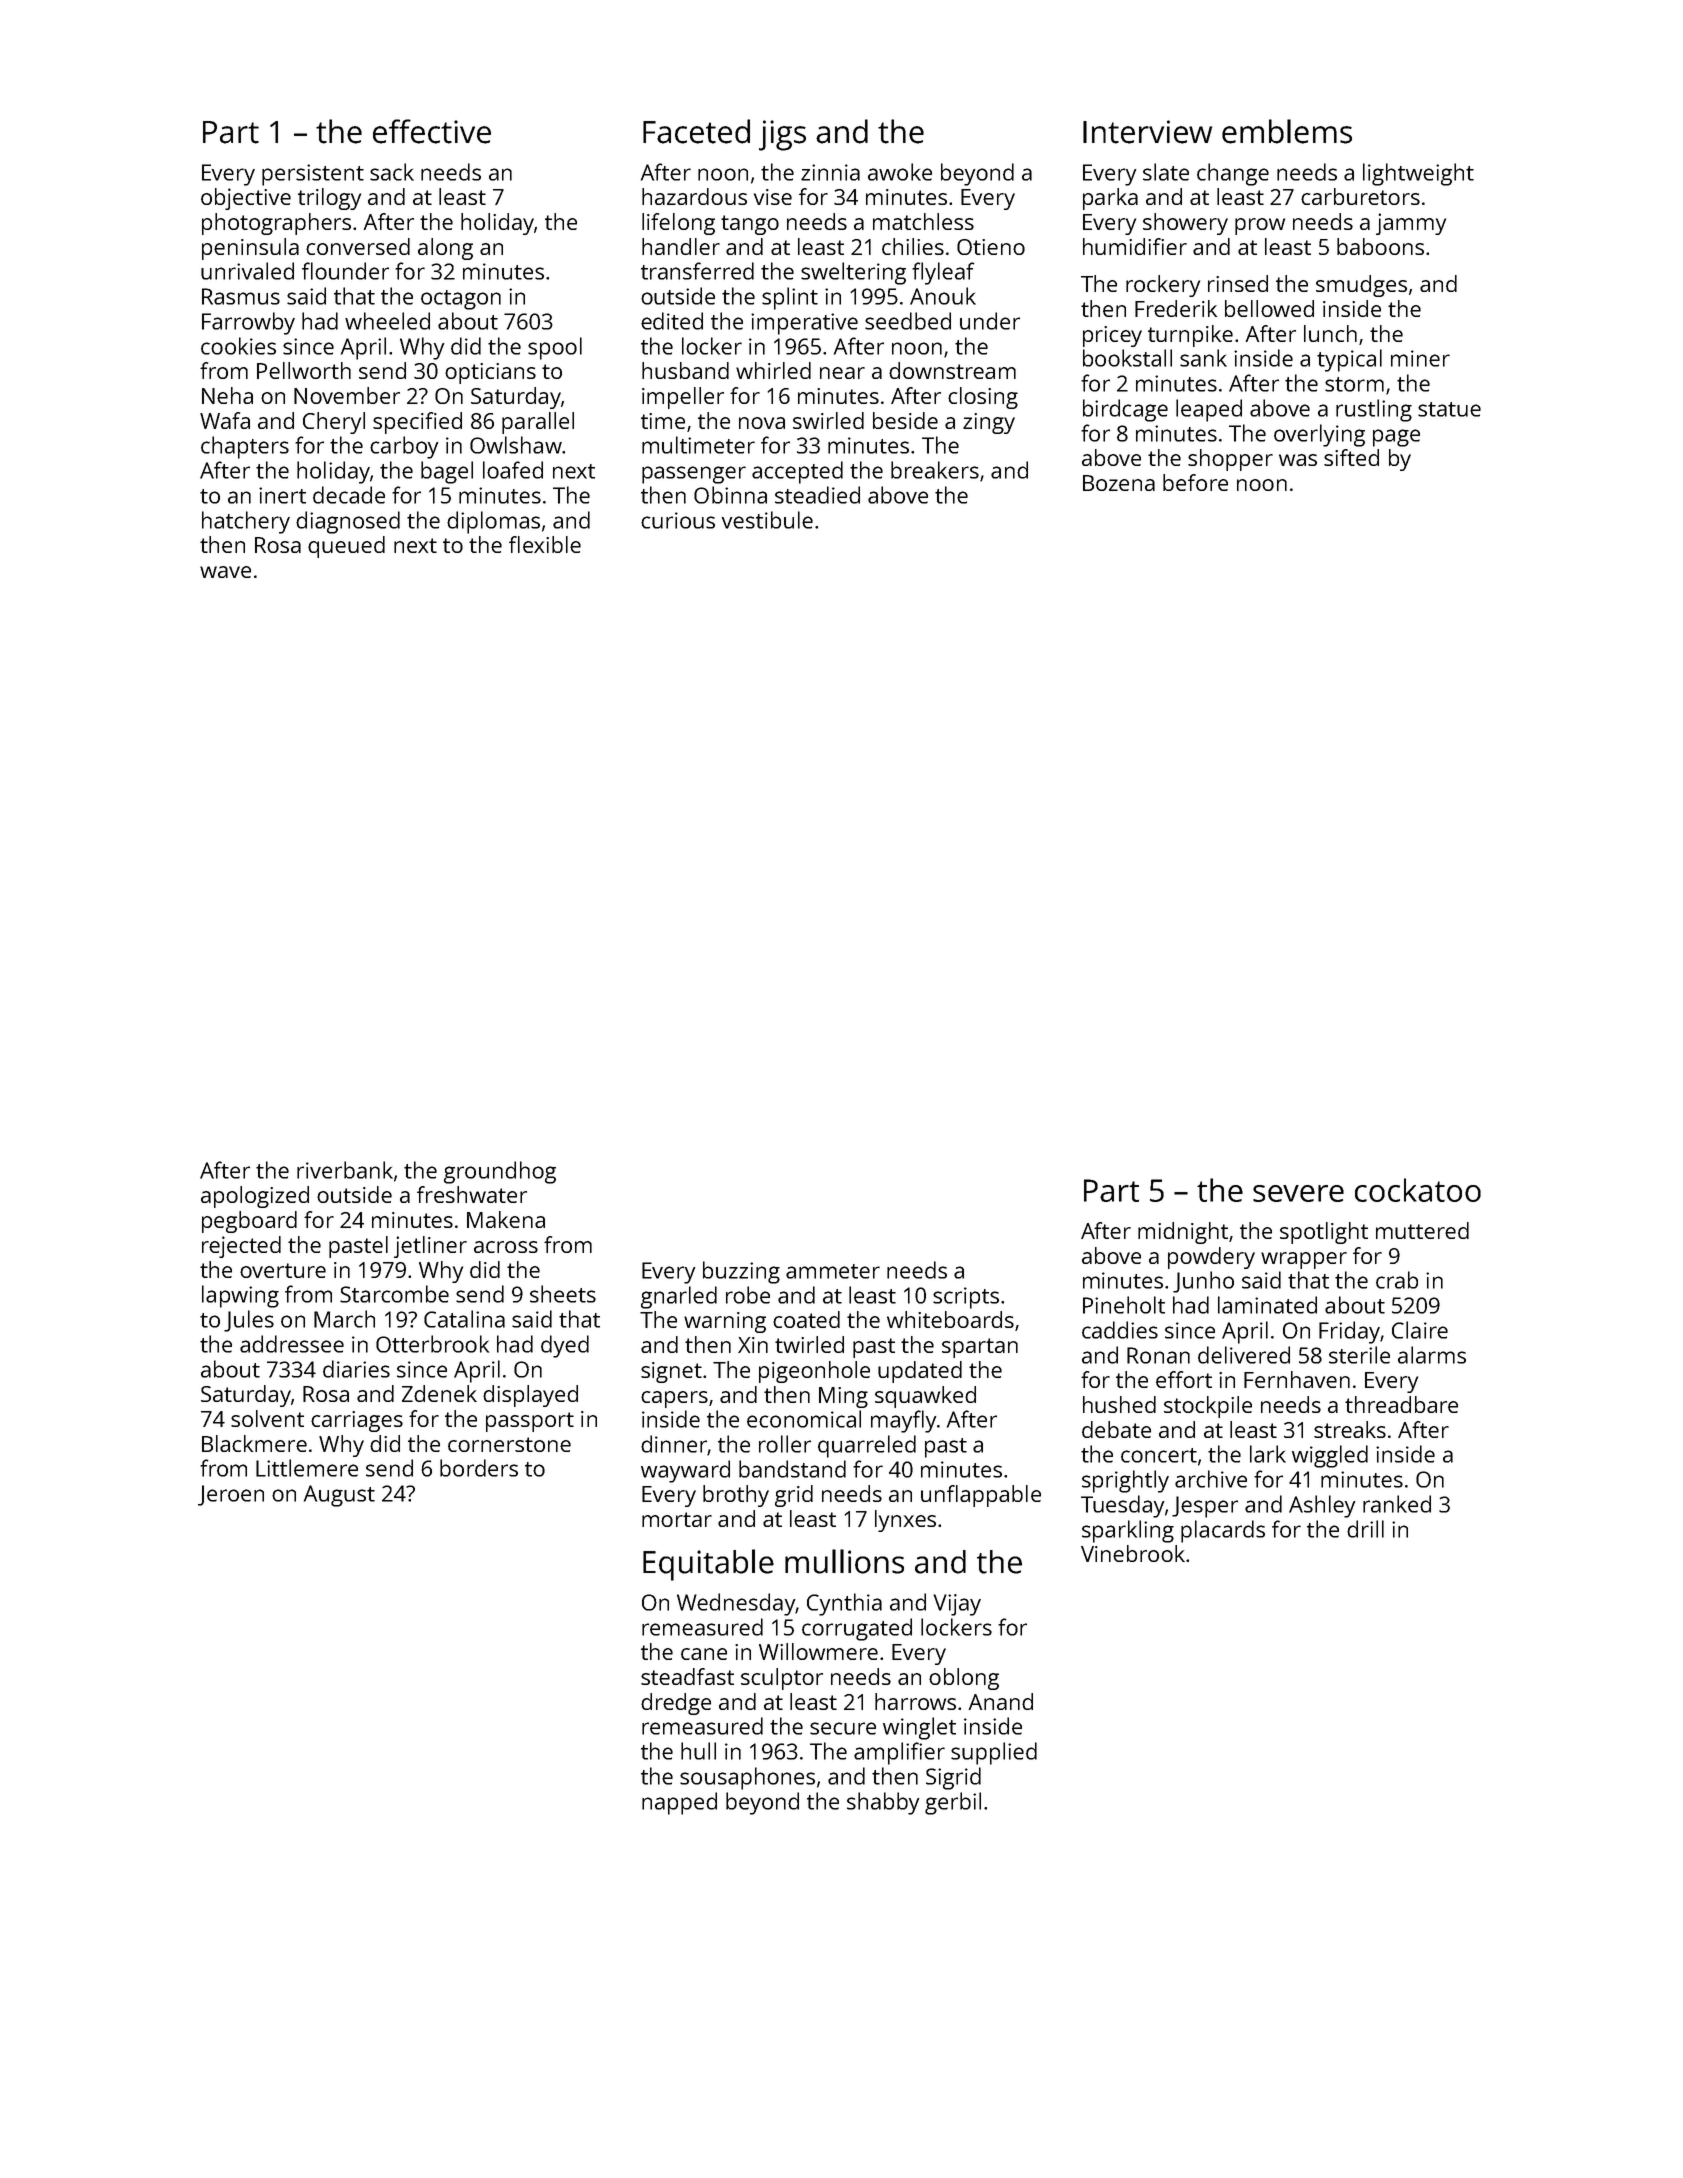  I want to click on emblems, so click(1287, 131).
